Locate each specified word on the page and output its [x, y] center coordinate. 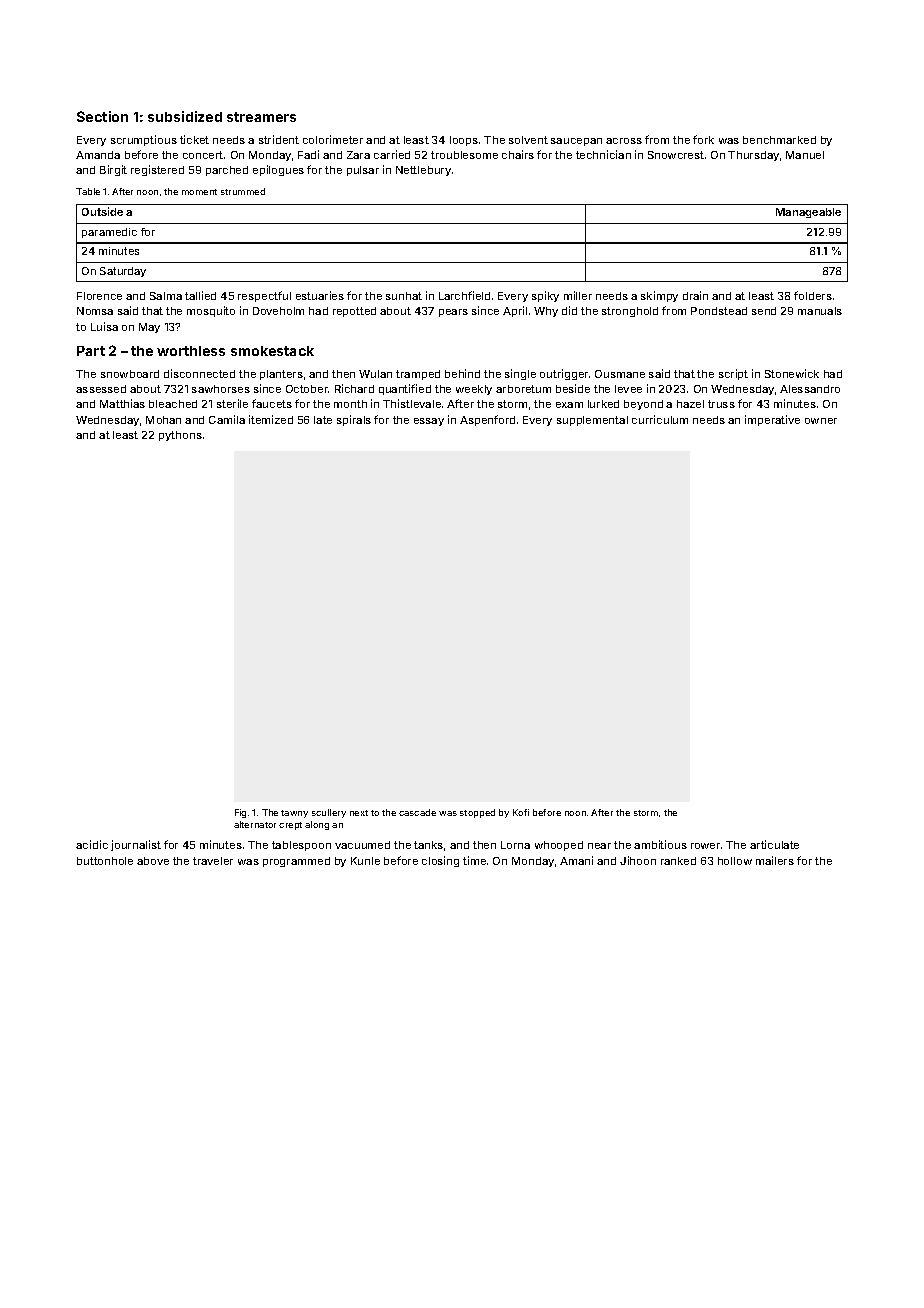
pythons [180, 436]
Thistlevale [412, 403]
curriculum [660, 419]
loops [464, 141]
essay [429, 422]
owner [821, 421]
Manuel [805, 155]
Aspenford [487, 420]
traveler [213, 861]
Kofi [521, 812]
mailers [775, 860]
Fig [240, 813]
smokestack [272, 351]
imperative [772, 420]
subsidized [185, 116]
